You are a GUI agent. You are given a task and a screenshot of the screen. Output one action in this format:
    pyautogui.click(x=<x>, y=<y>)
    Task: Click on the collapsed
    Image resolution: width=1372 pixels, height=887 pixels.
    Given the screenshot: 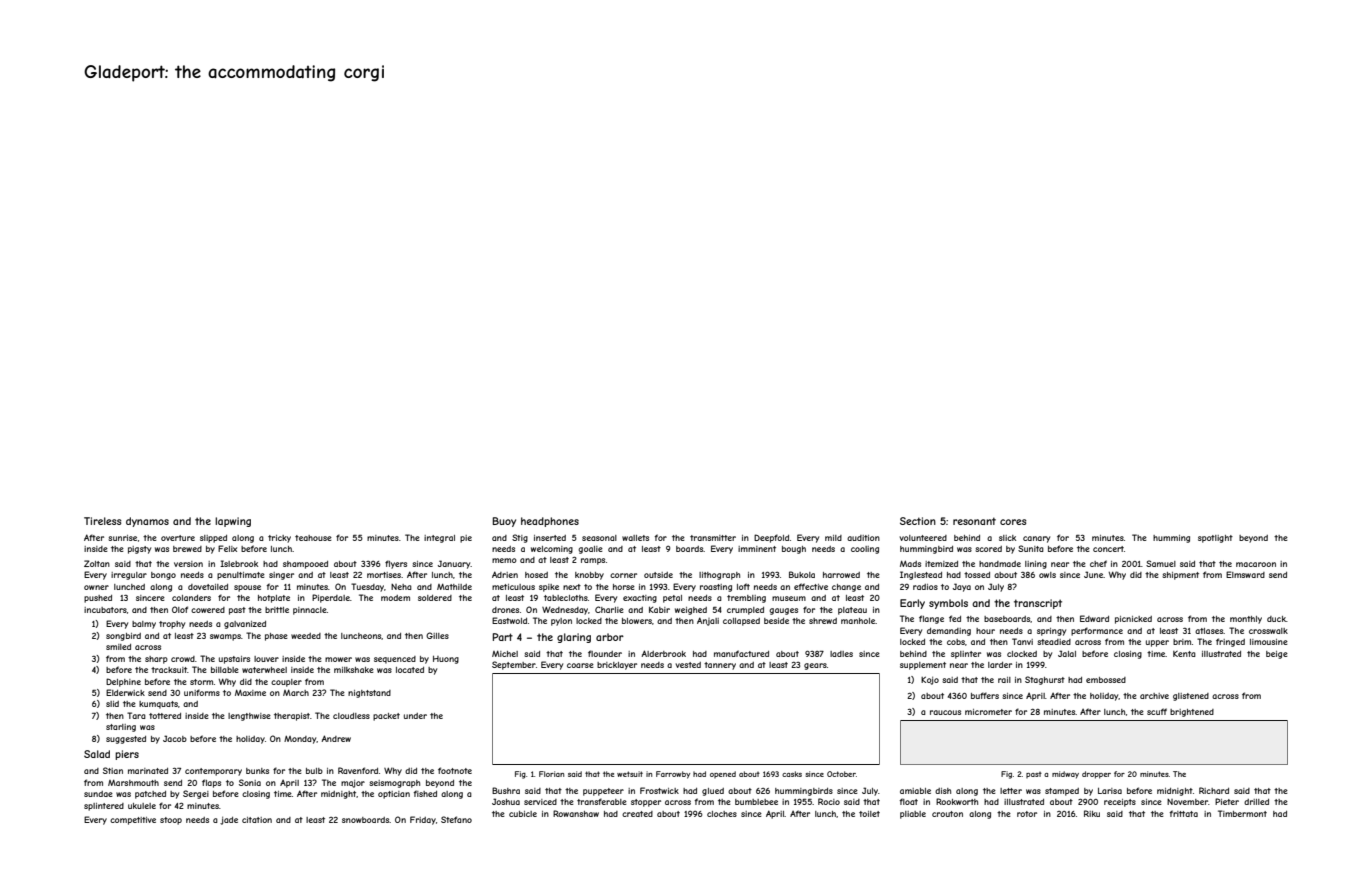 What is the action you would take?
    pyautogui.click(x=741, y=622)
